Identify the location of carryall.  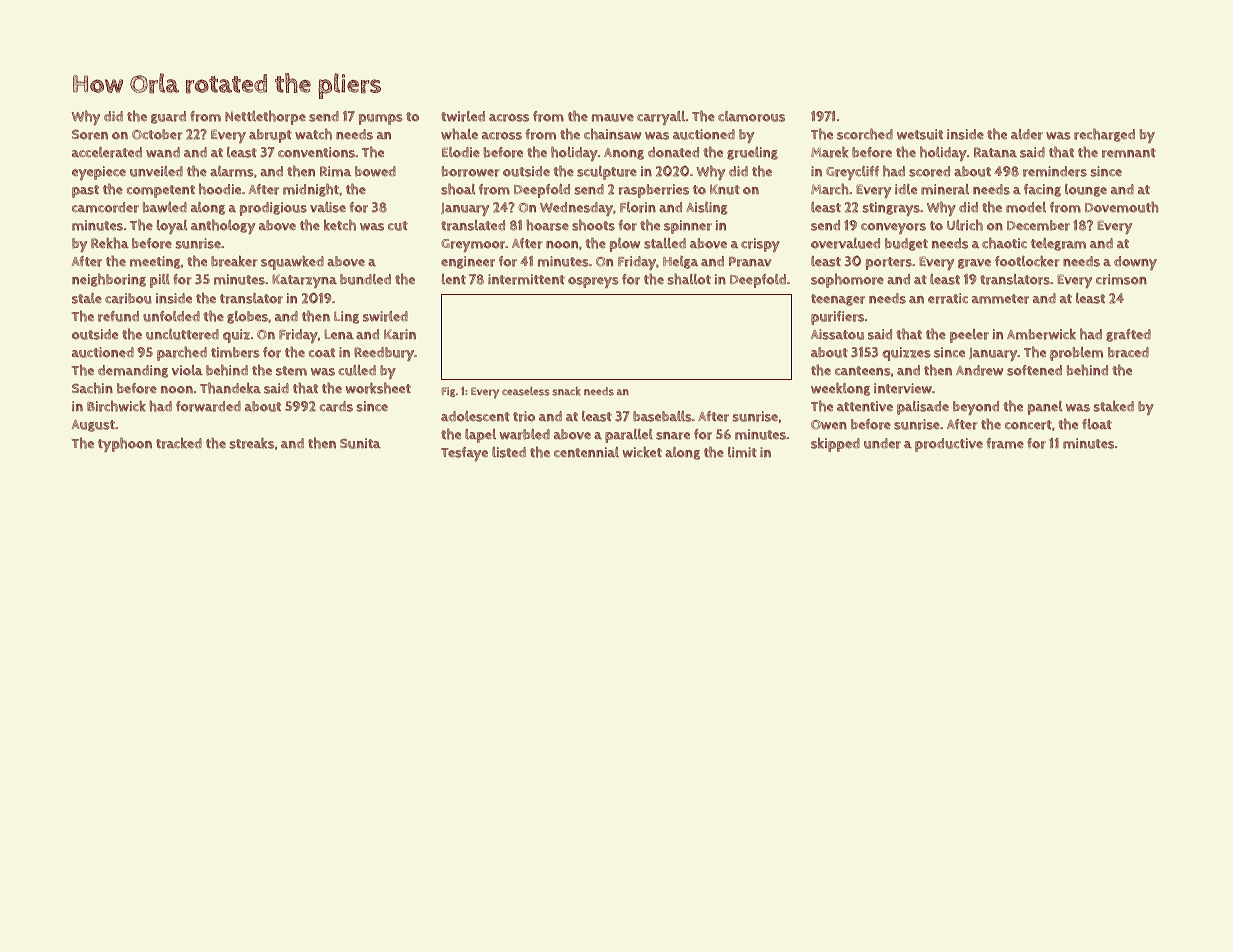
(661, 117).
